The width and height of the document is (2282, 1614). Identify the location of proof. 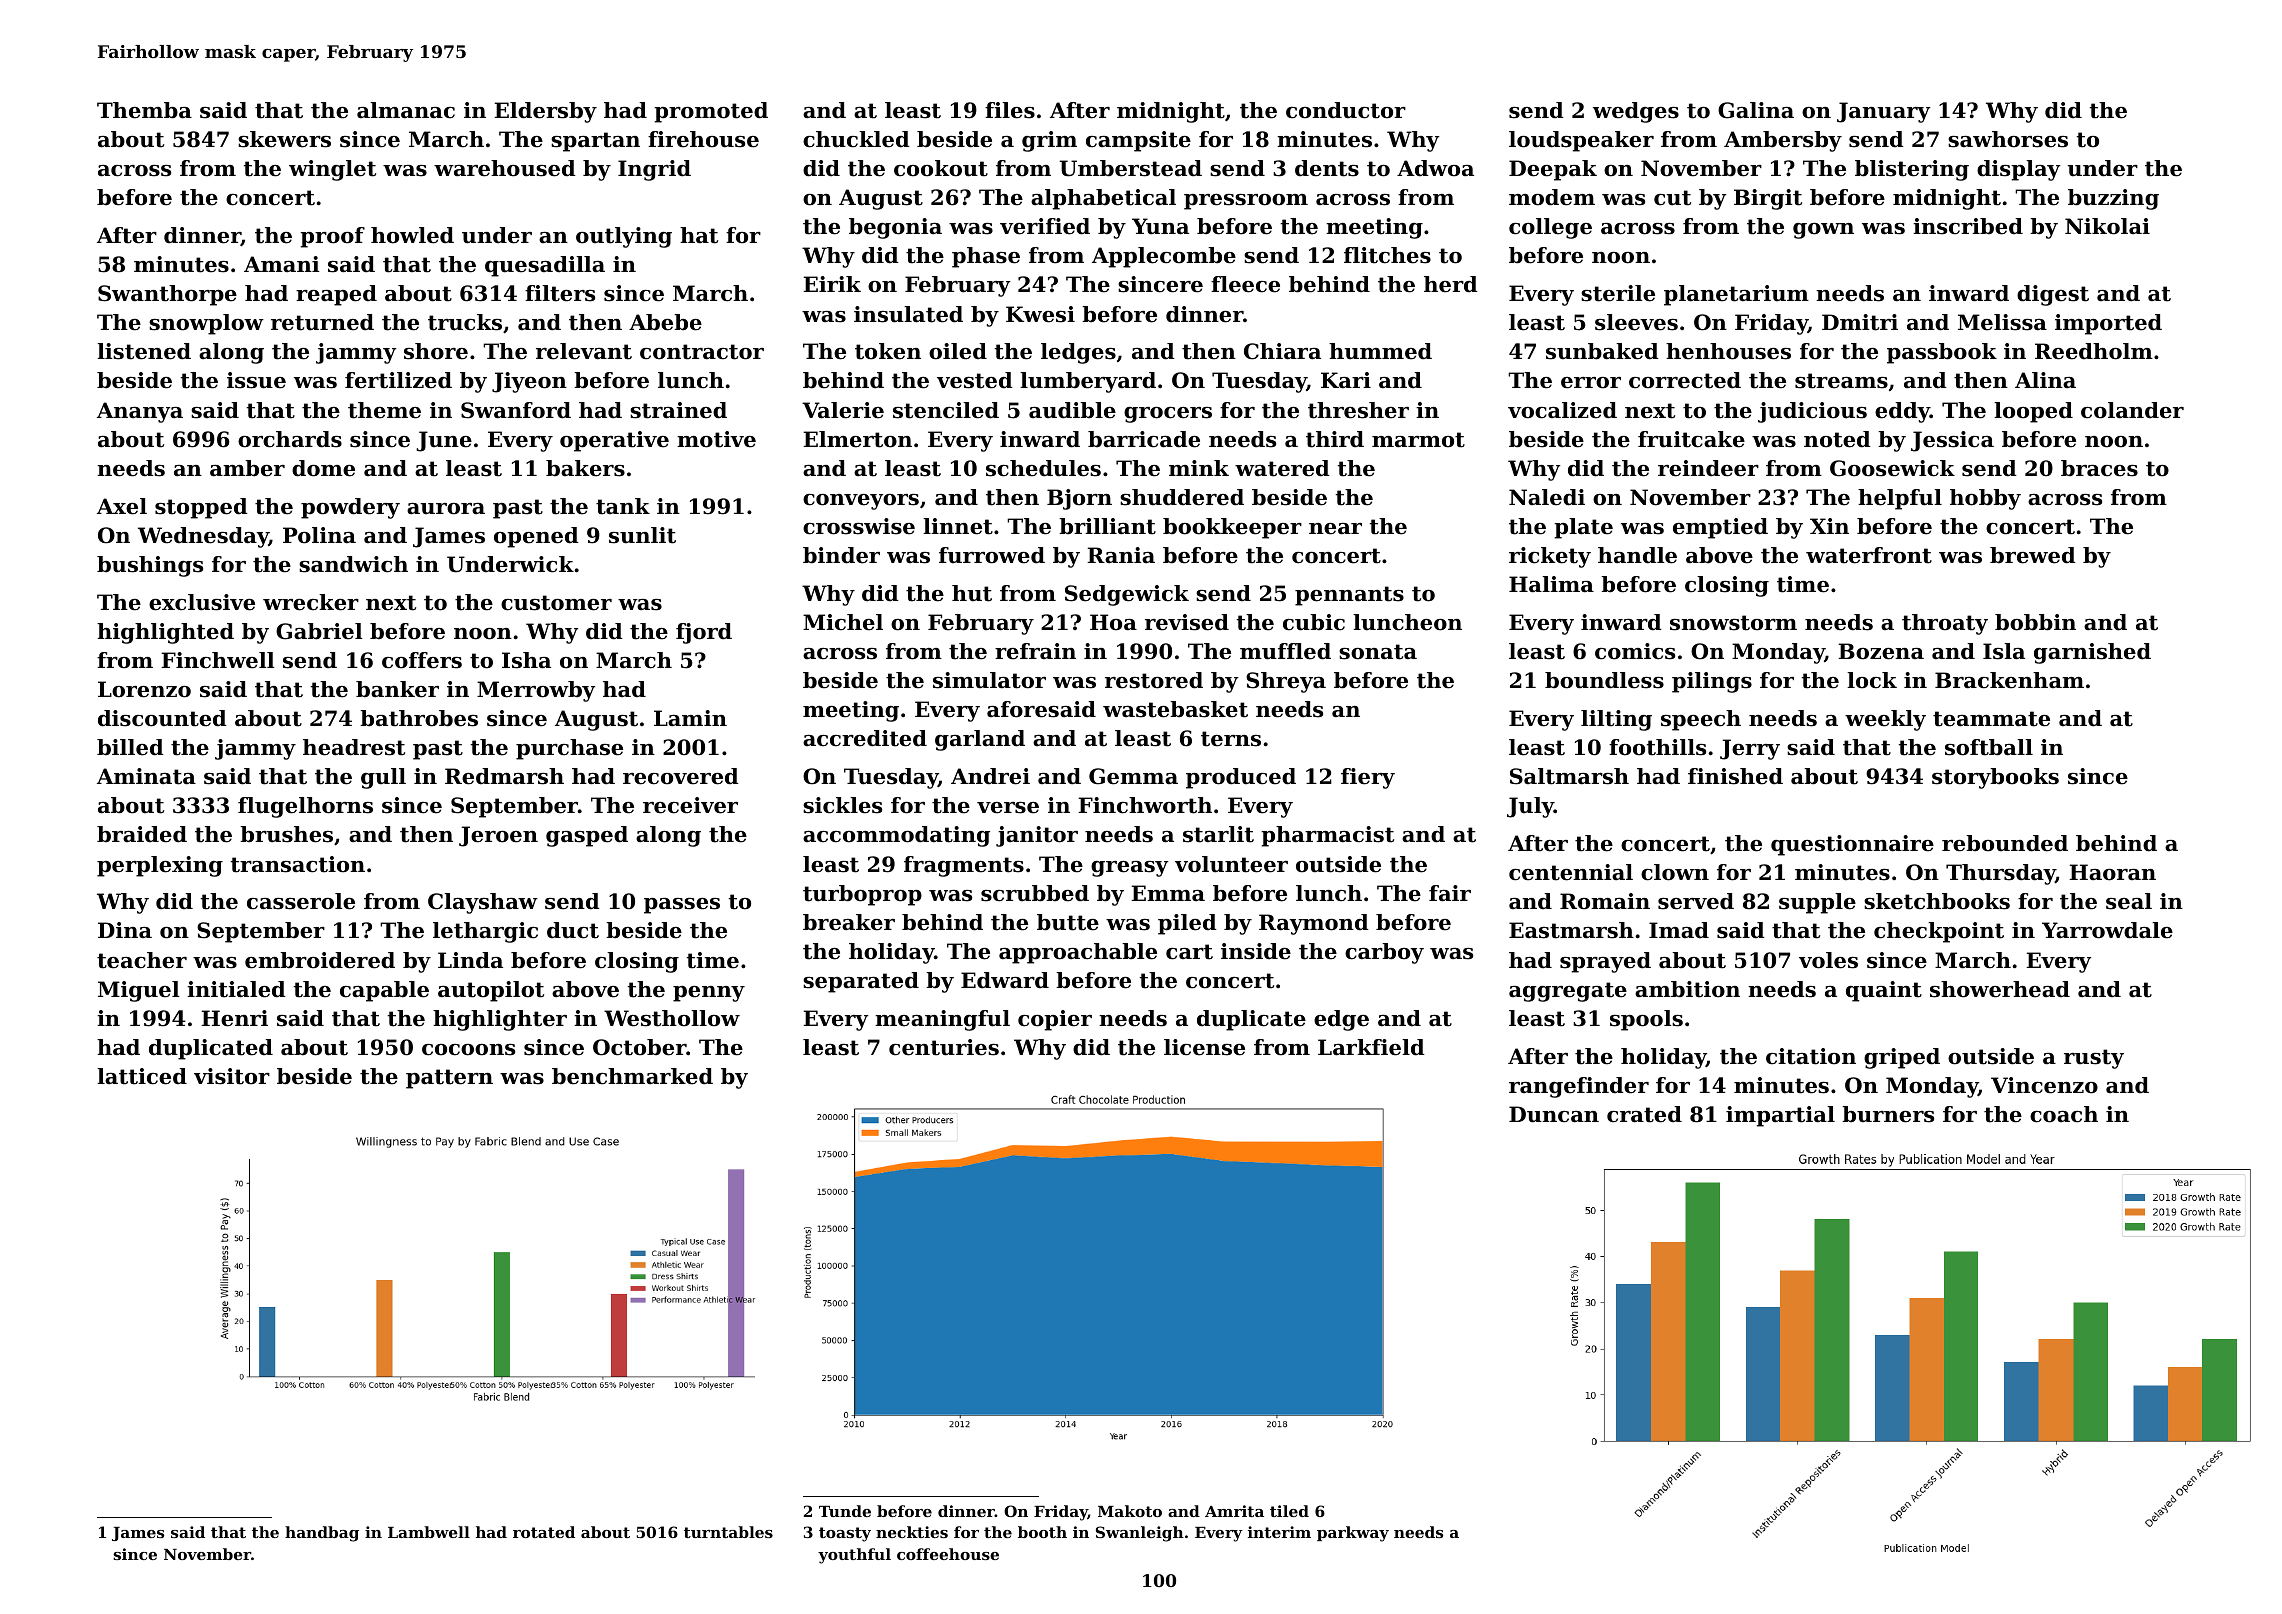
(332, 237).
